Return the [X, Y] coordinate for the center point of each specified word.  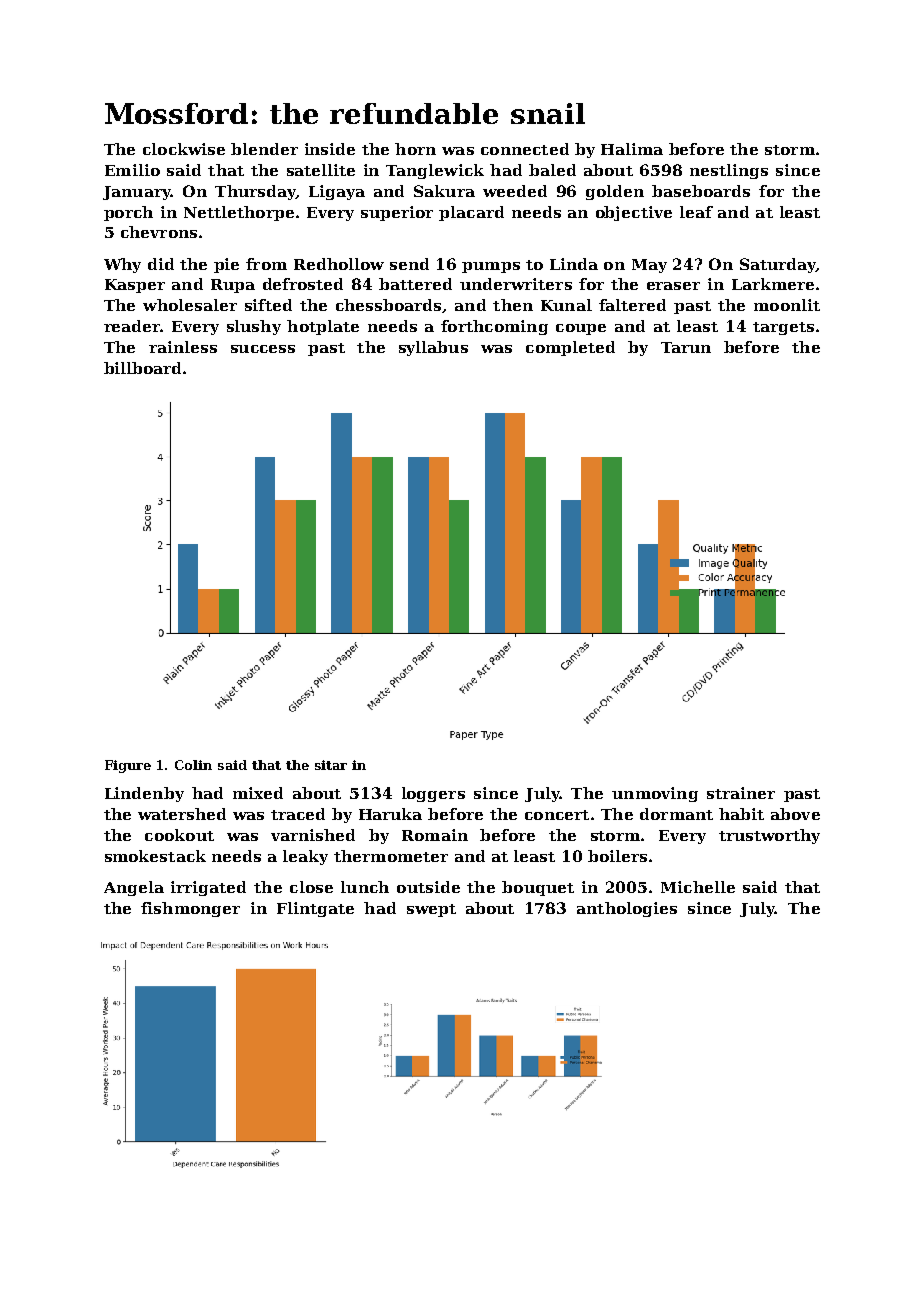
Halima [632, 149]
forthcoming [494, 327]
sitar [331, 765]
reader [132, 326]
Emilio [132, 170]
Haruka [390, 814]
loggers [433, 794]
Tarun [686, 347]
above [795, 814]
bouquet [538, 888]
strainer [741, 793]
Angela [134, 888]
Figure [128, 766]
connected [525, 149]
